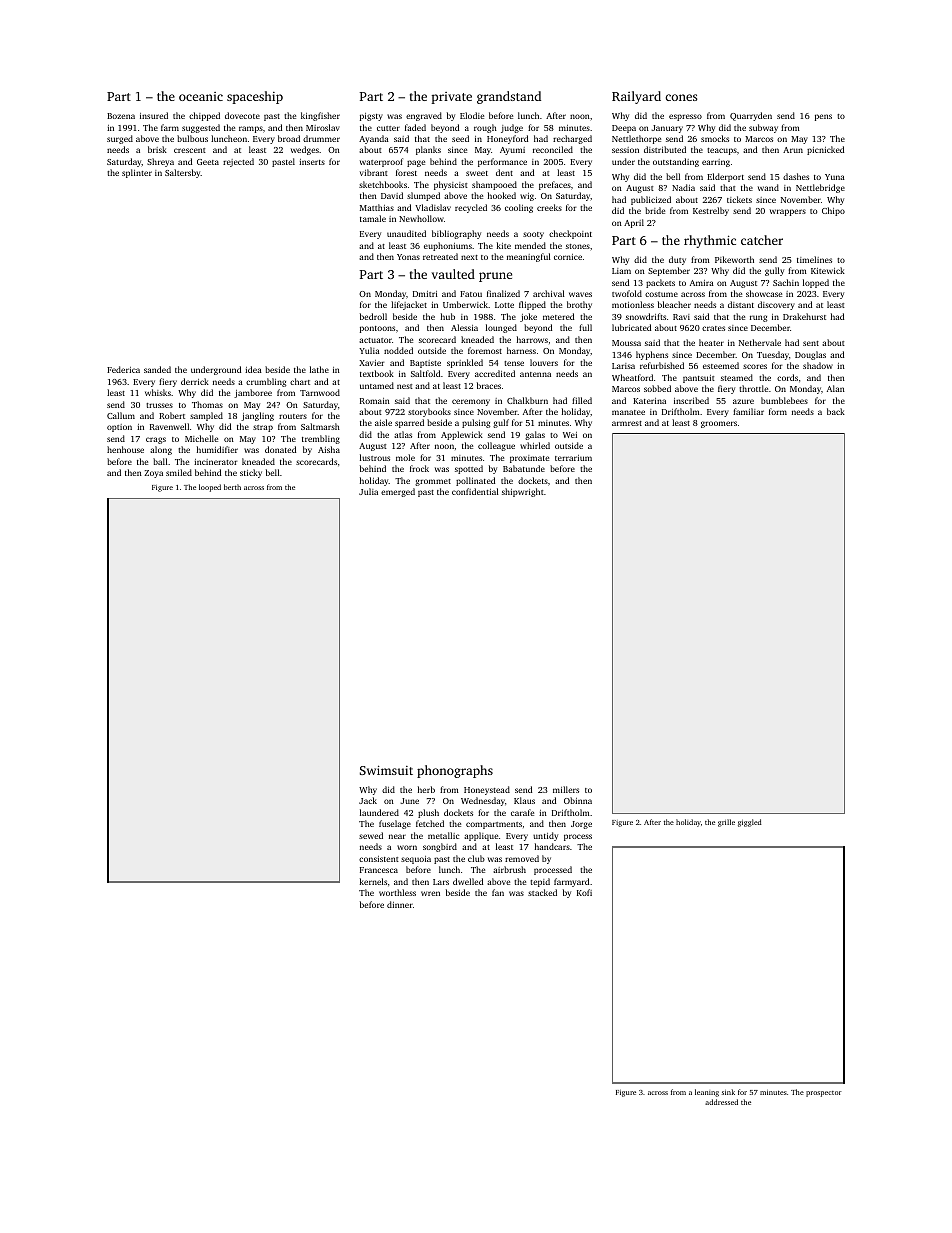  What do you see at coordinates (719, 424) in the image?
I see `groomers` at bounding box center [719, 424].
